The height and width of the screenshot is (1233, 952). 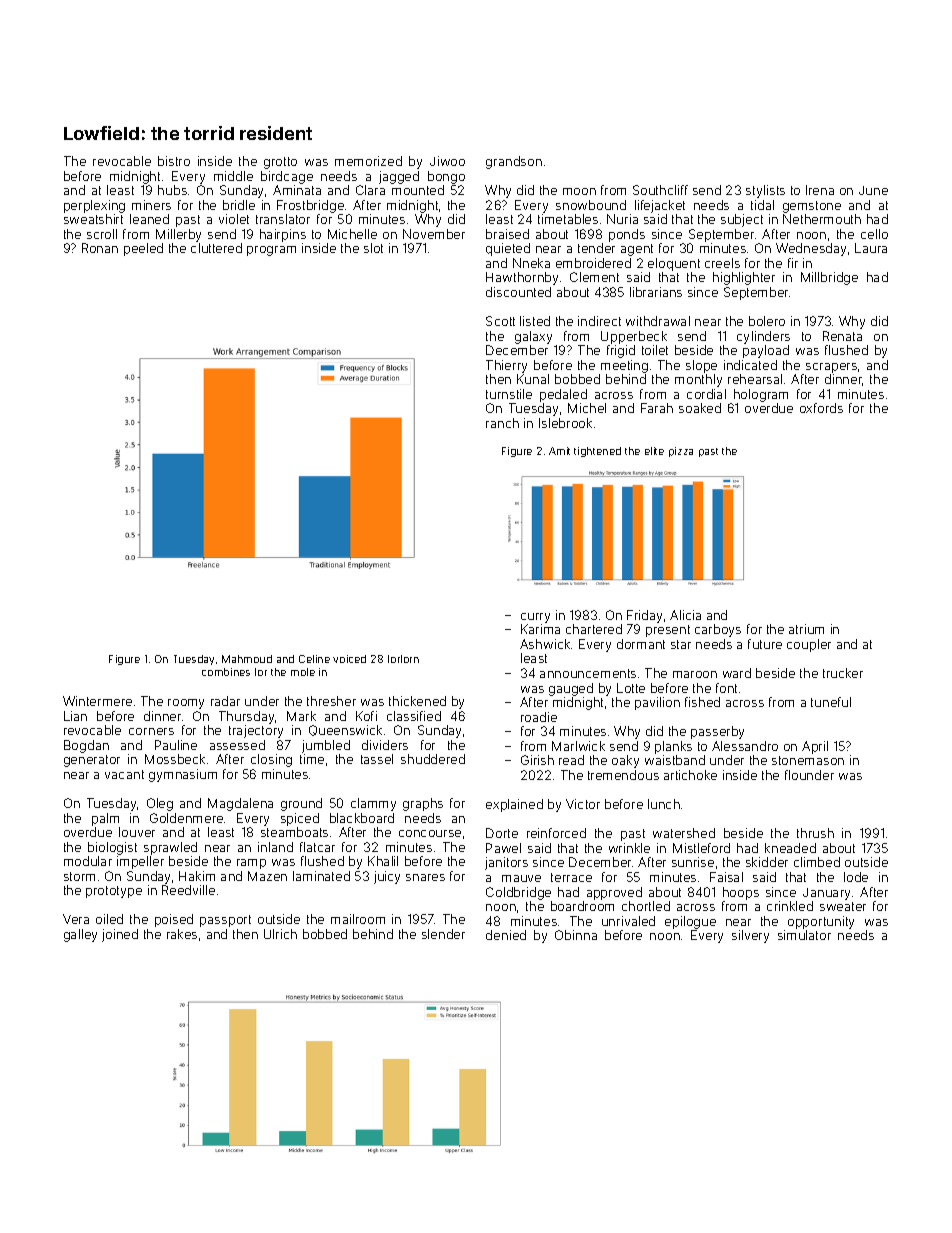 What do you see at coordinates (559, 451) in the screenshot?
I see `Amit` at bounding box center [559, 451].
